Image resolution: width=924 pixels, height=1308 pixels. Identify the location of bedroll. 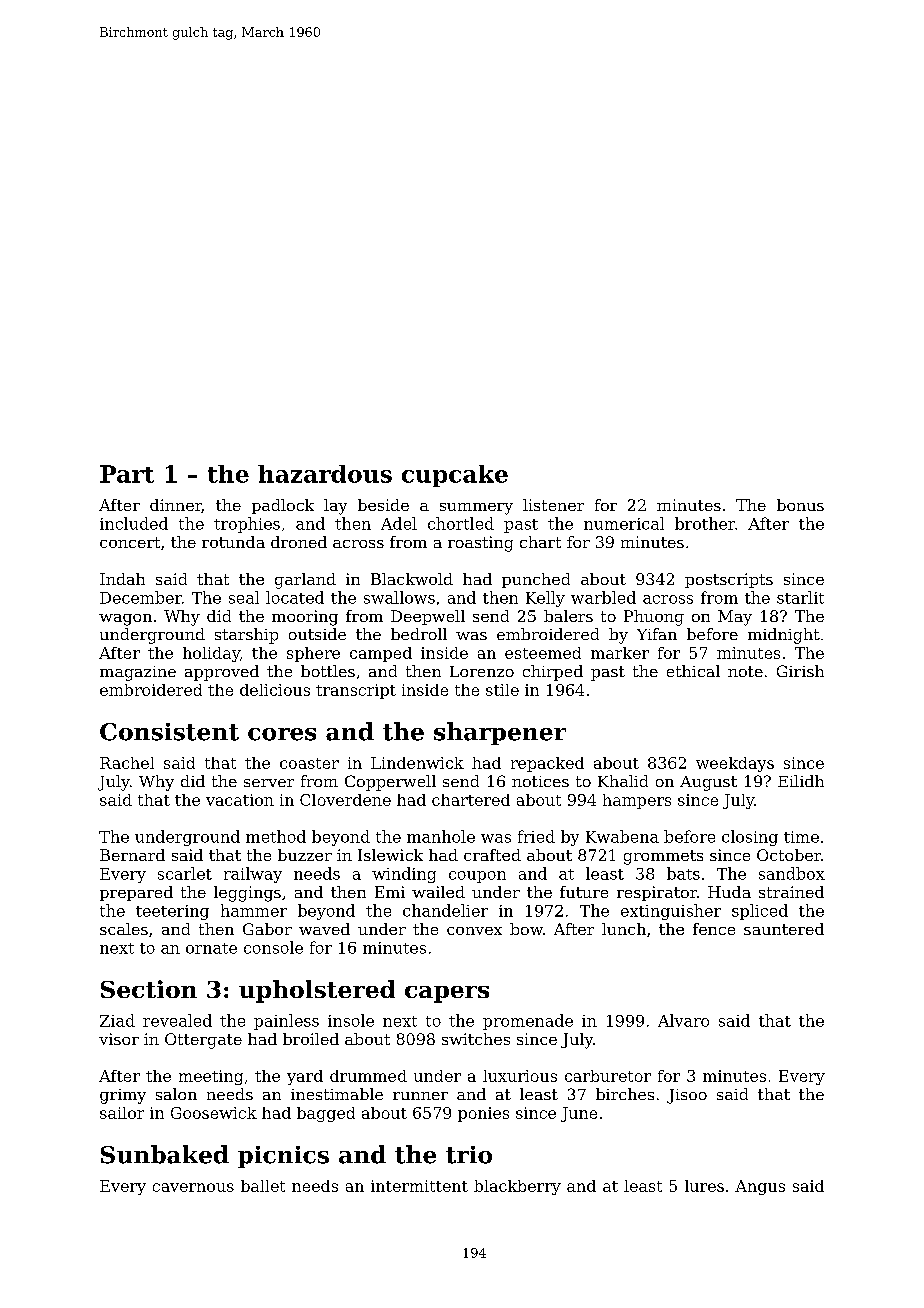
(419, 634).
